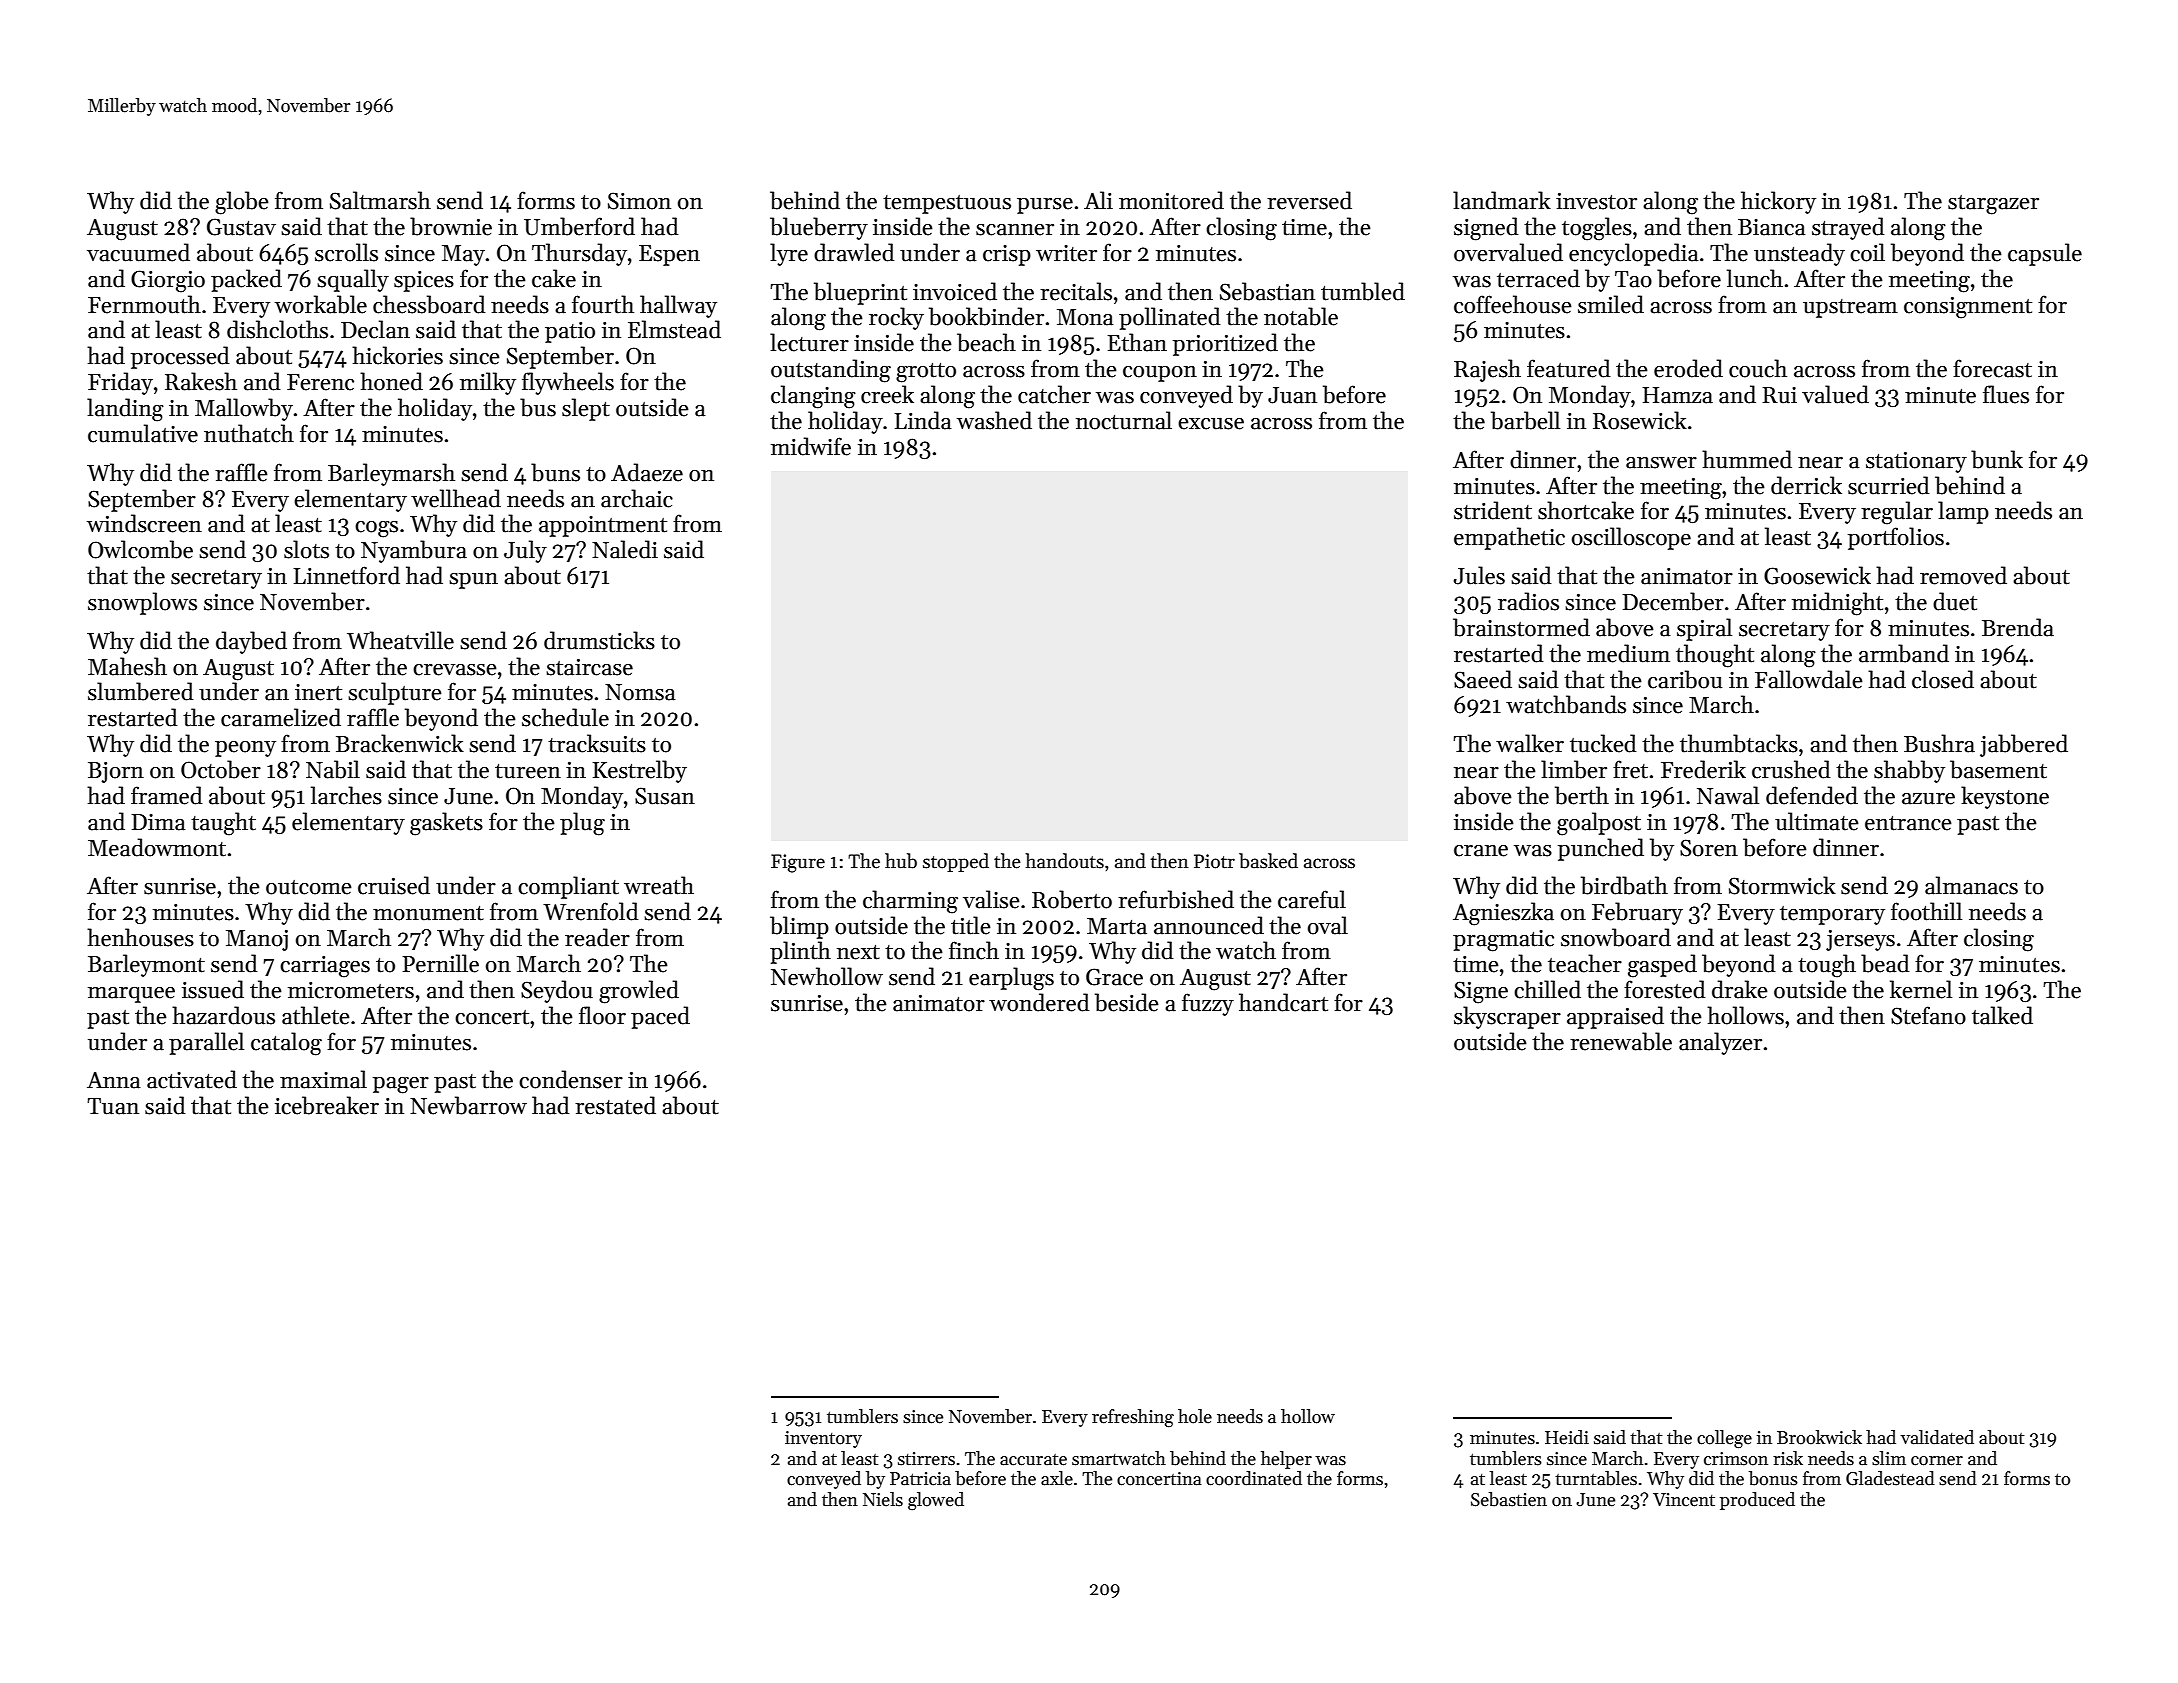 Image resolution: width=2178 pixels, height=1683 pixels. What do you see at coordinates (615, 1105) in the page?
I see `restated` at bounding box center [615, 1105].
